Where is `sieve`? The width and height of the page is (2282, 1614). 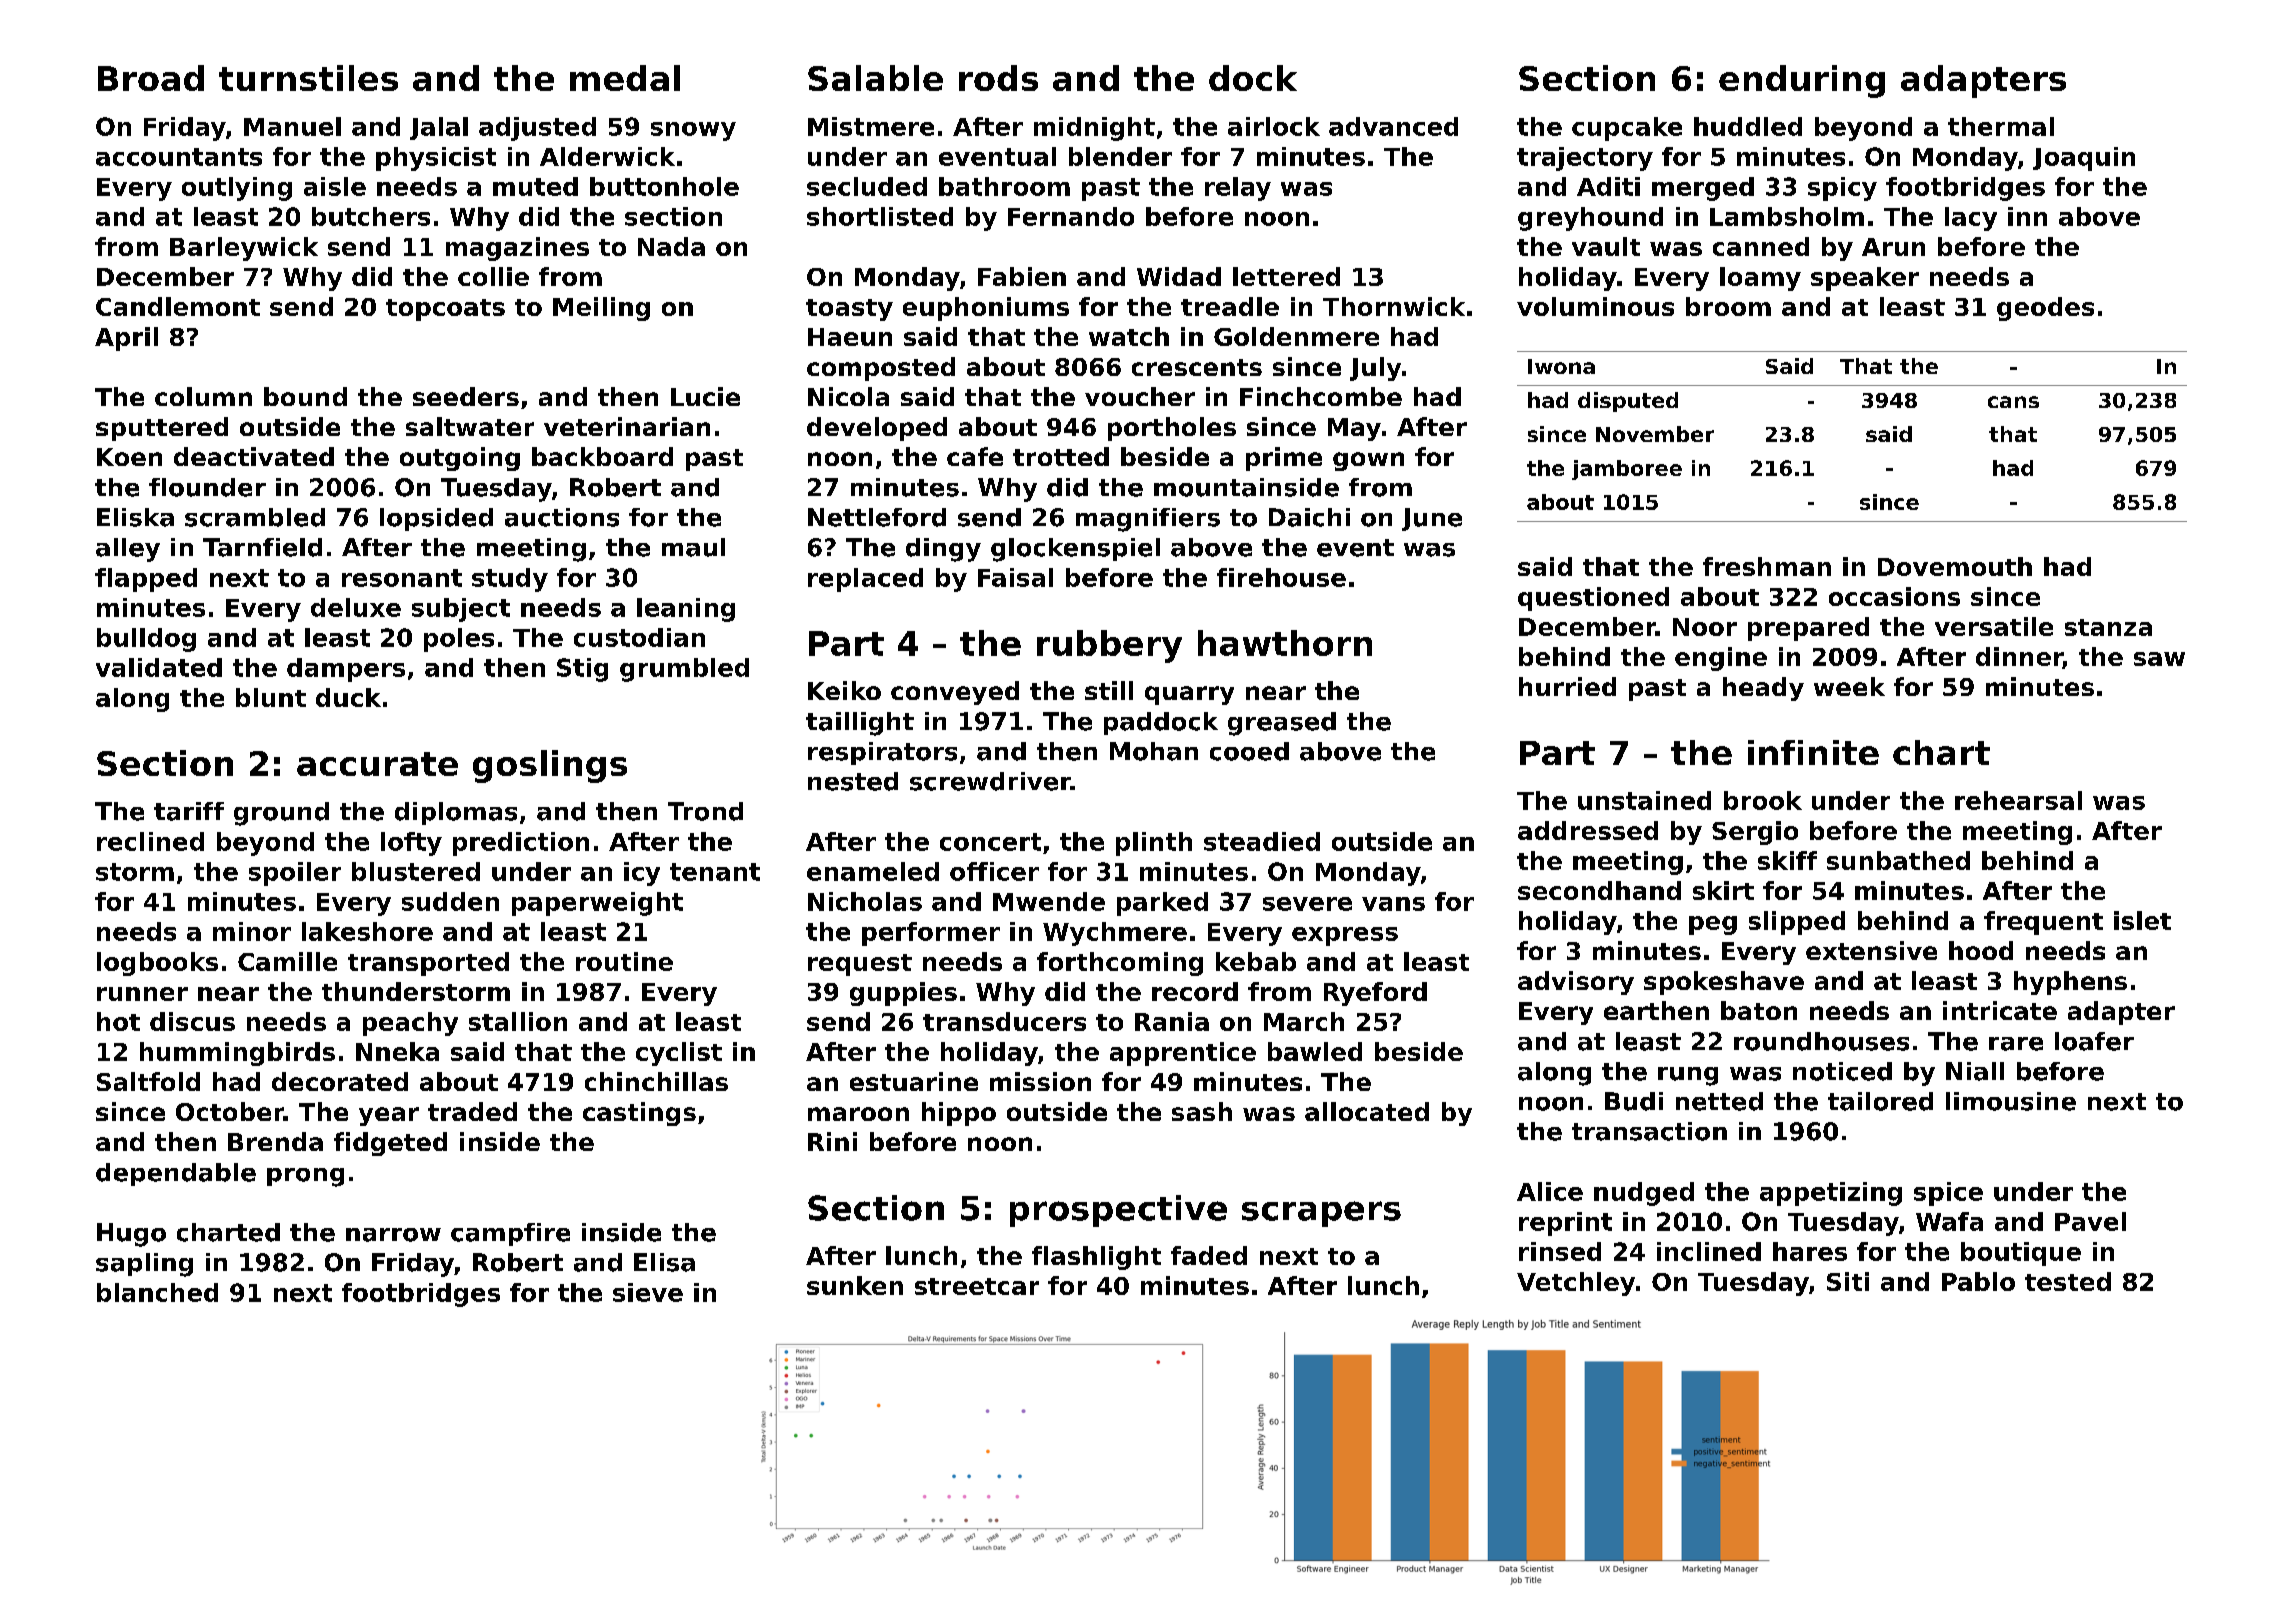
sieve is located at coordinates (648, 1292).
